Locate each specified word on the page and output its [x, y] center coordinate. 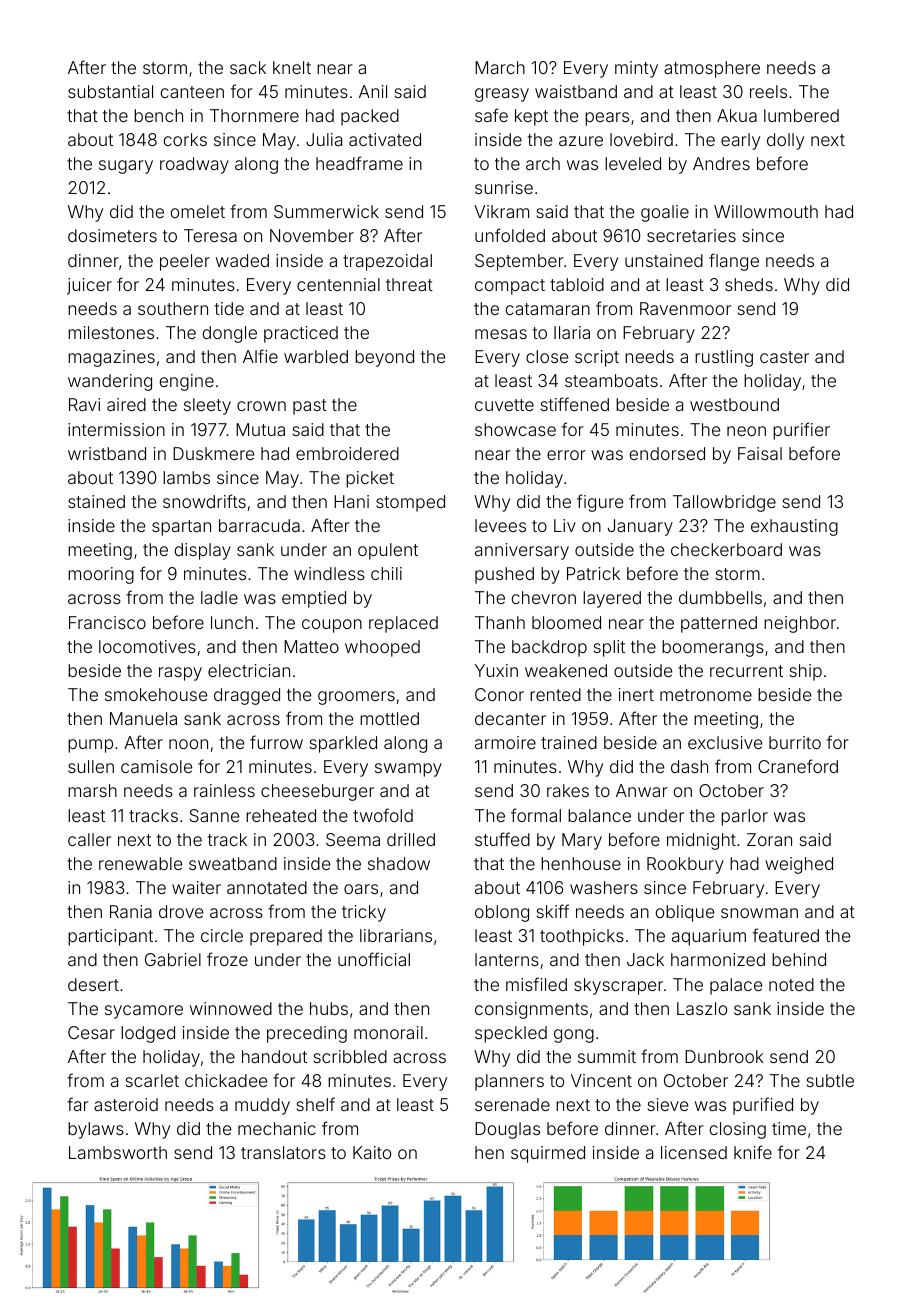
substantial [110, 91]
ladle [219, 597]
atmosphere [712, 69]
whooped [382, 648]
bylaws [96, 1130]
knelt [292, 67]
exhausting [794, 527]
